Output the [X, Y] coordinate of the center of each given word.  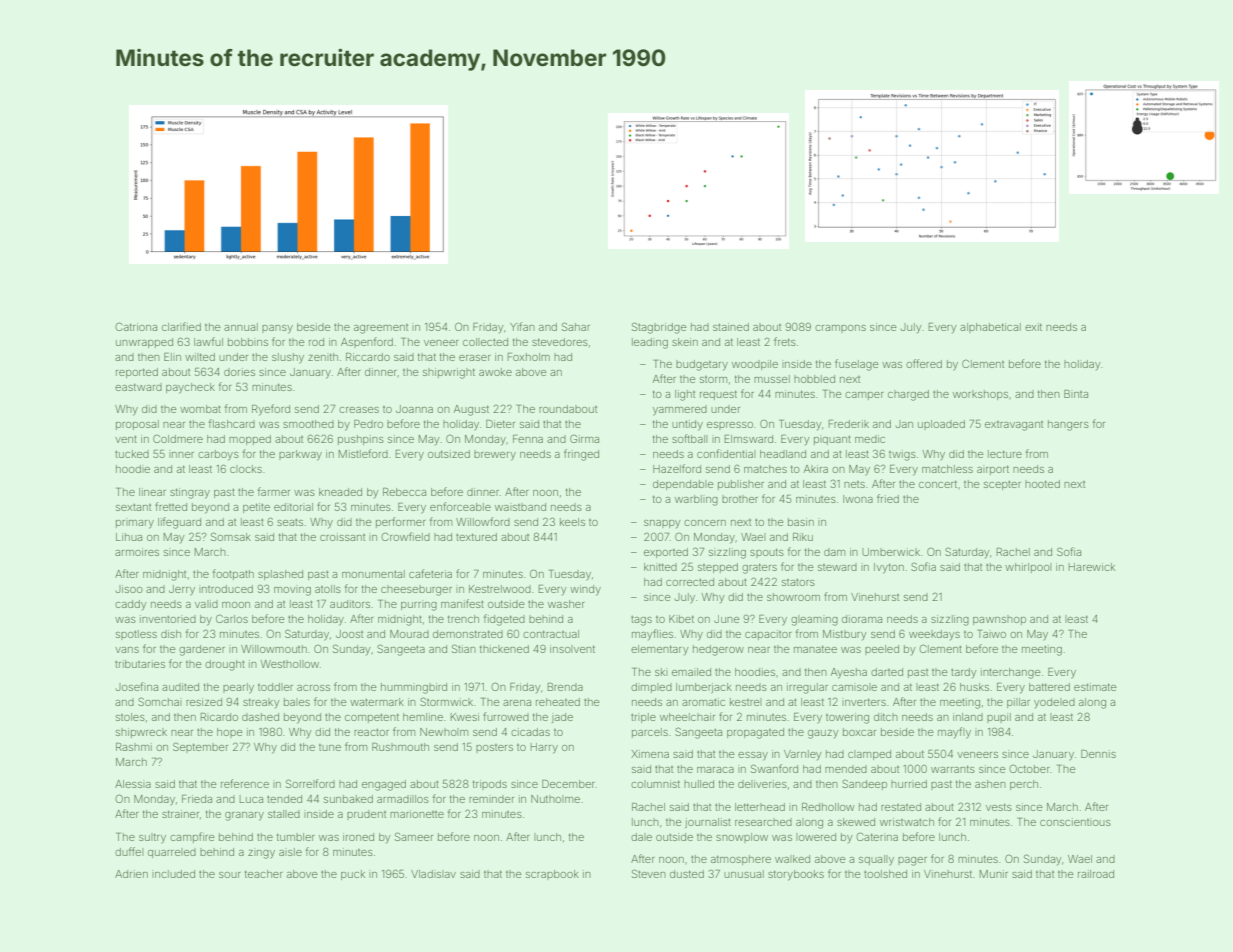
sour [230, 875]
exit [1033, 327]
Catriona [136, 326]
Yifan [522, 326]
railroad [1096, 874]
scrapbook [552, 875]
